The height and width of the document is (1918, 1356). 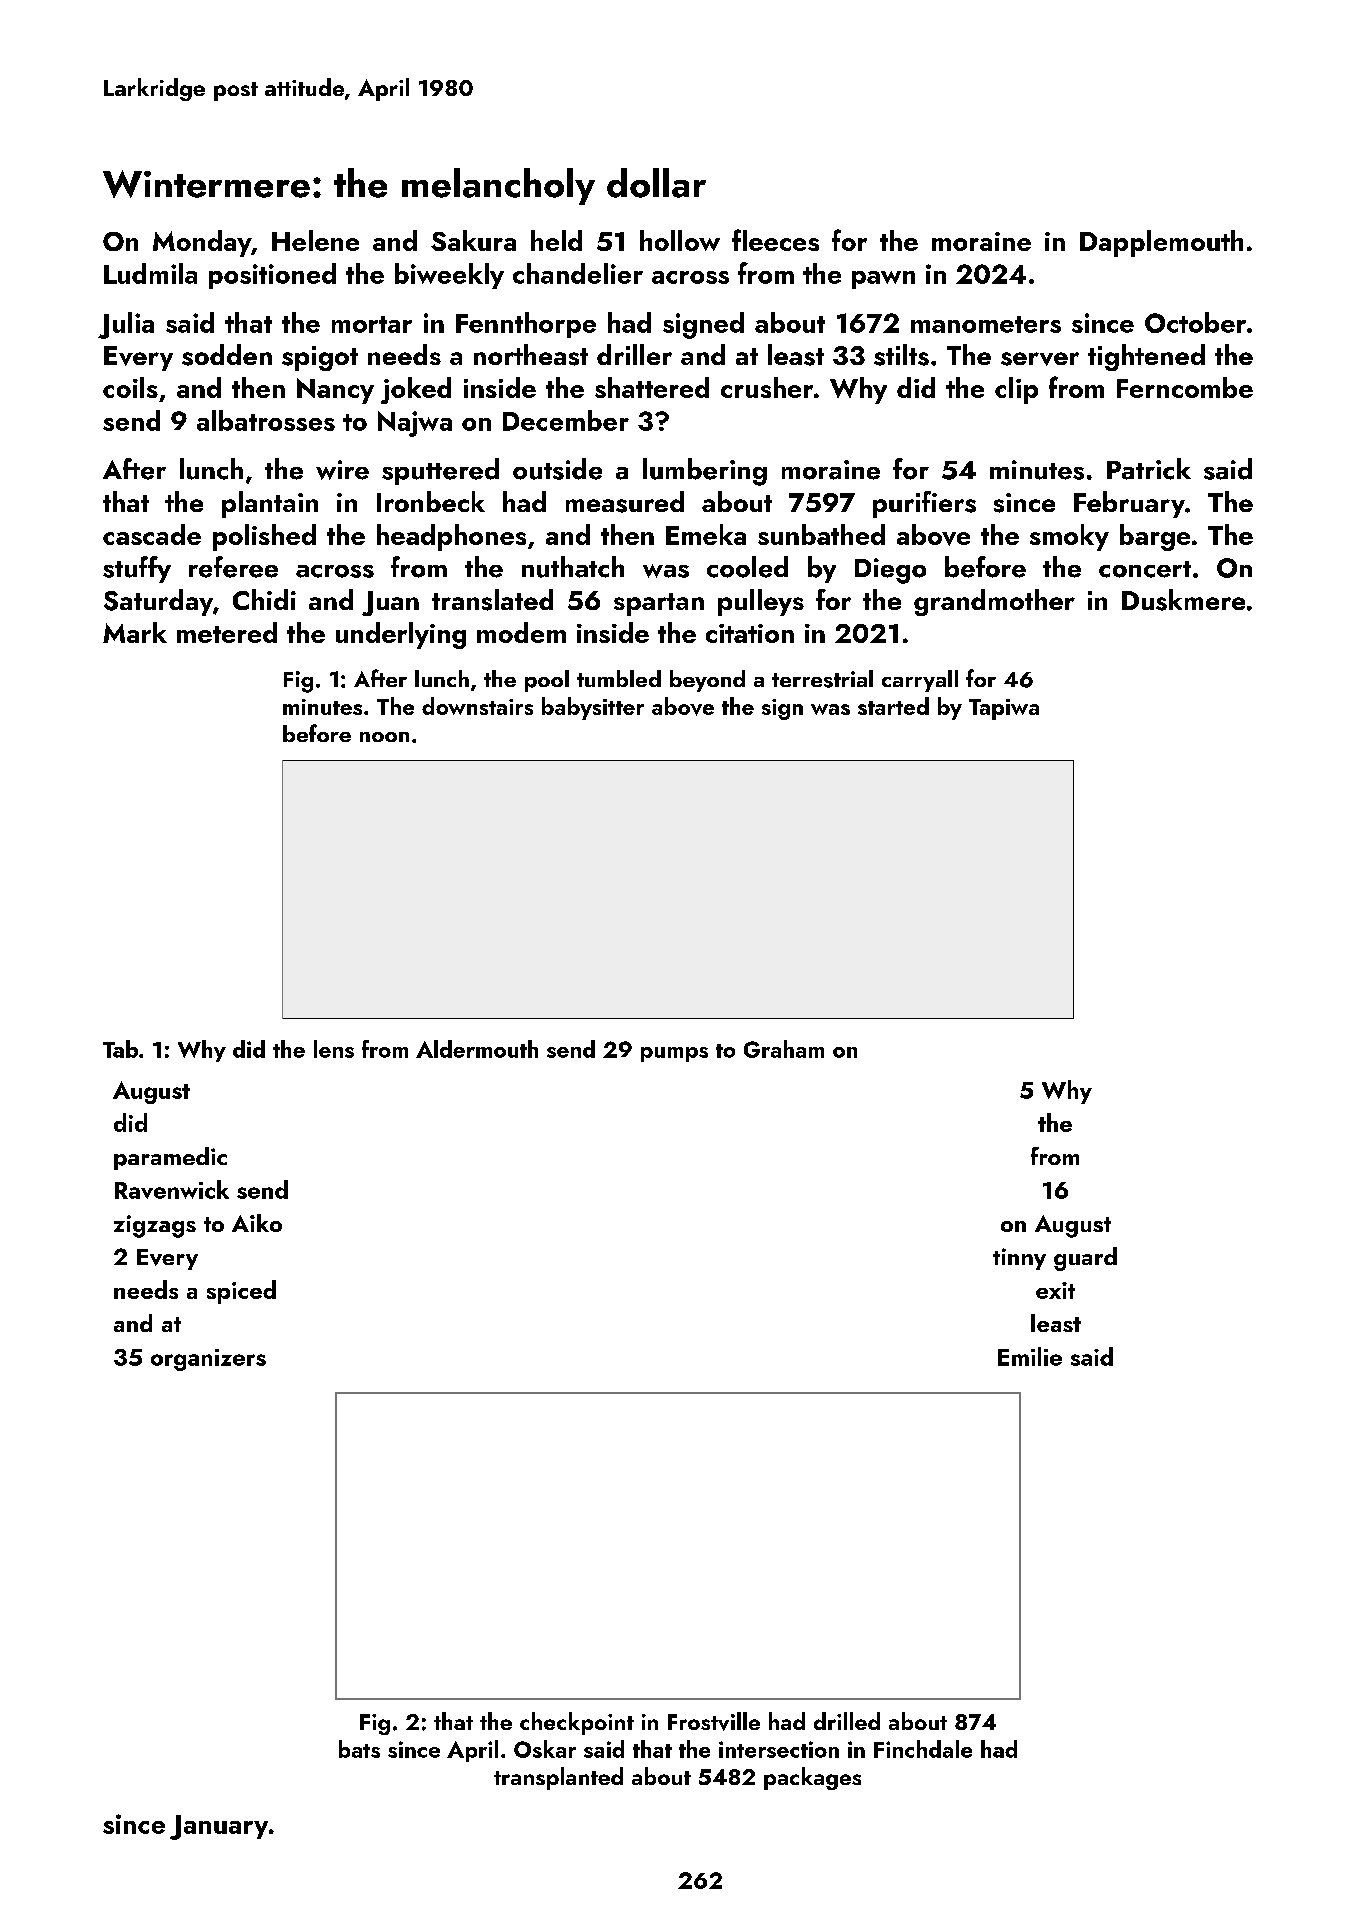 What do you see at coordinates (707, 681) in the document?
I see `beyond` at bounding box center [707, 681].
